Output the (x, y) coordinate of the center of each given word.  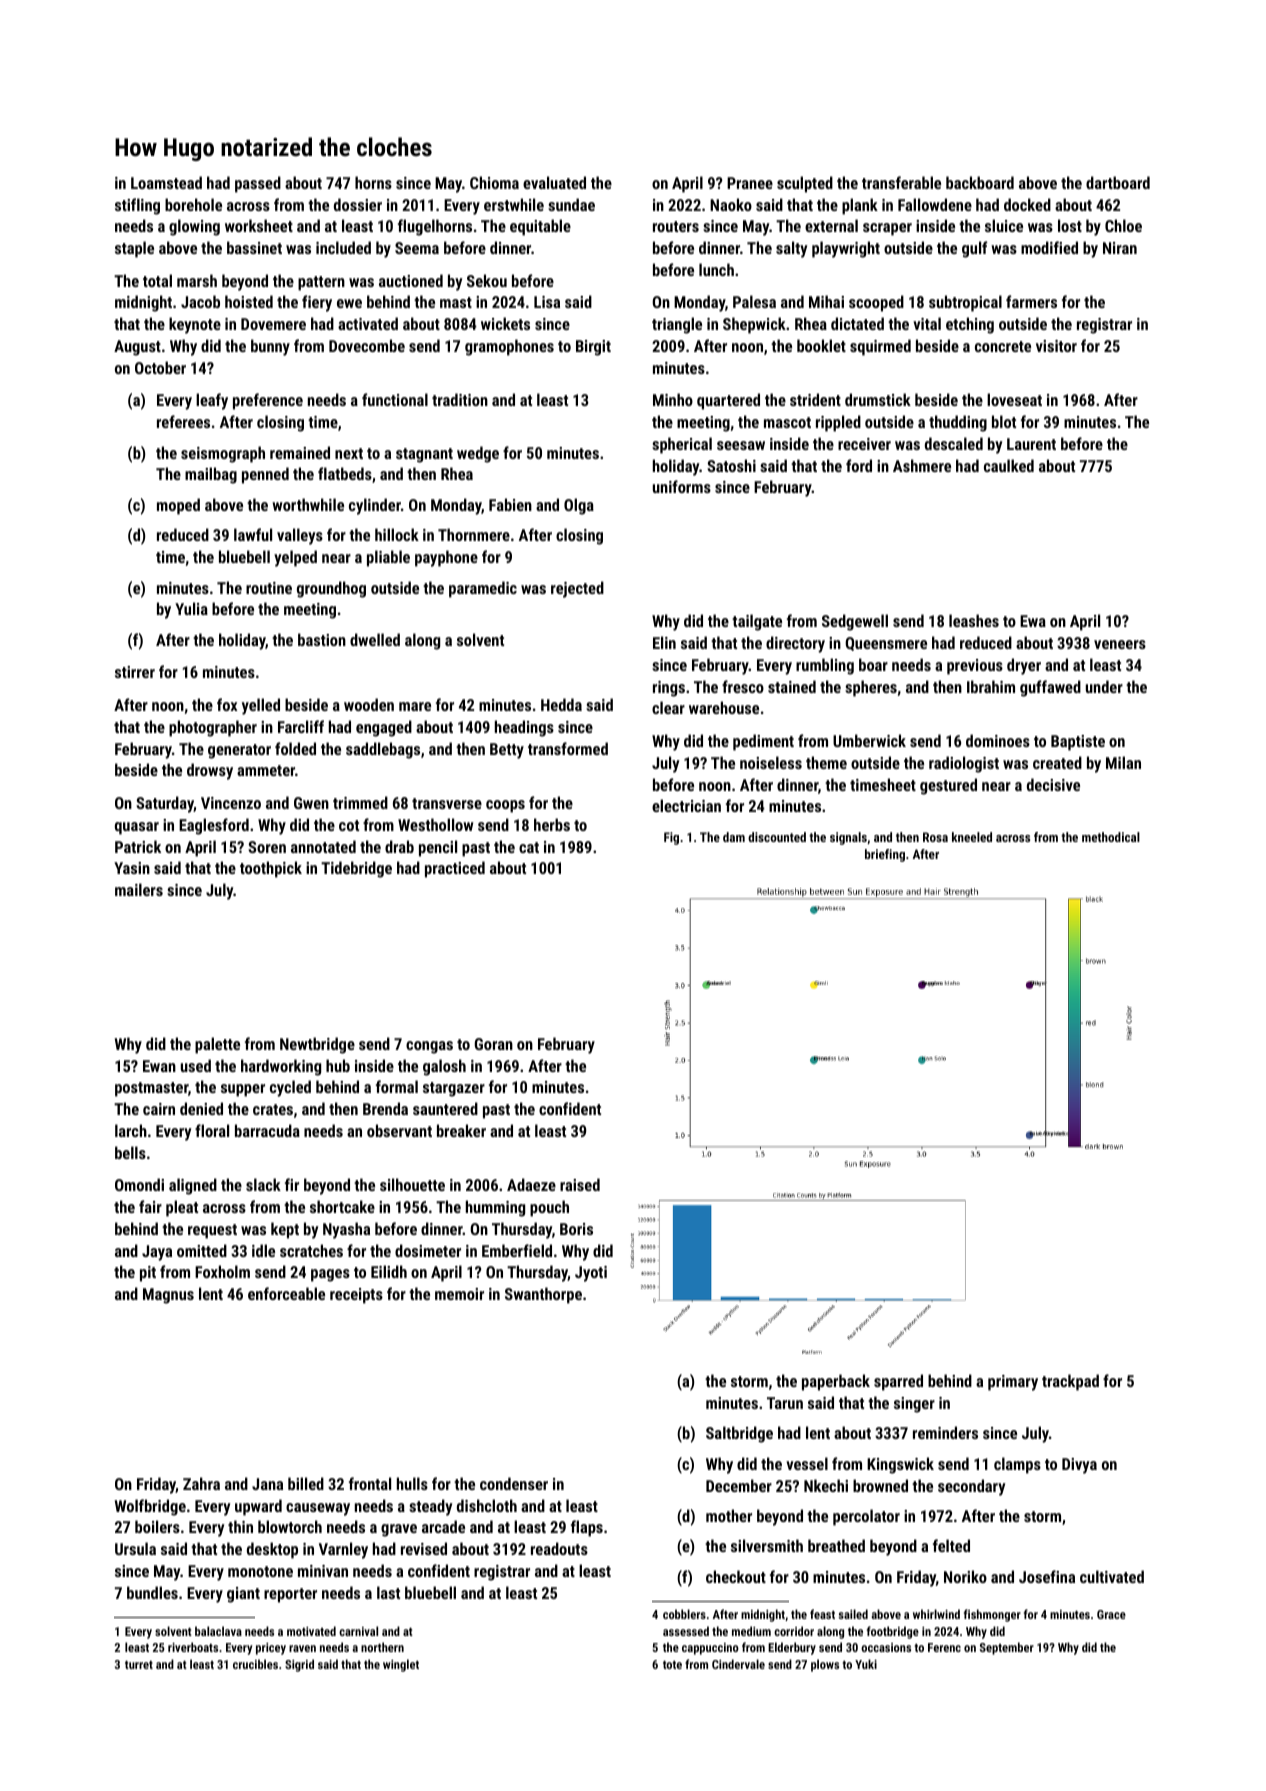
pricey (271, 1649)
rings (669, 689)
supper (243, 1090)
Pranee (750, 183)
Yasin (132, 868)
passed (258, 184)
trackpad (1070, 1382)
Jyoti (591, 1274)
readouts (559, 1548)
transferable (901, 182)
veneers (1120, 644)
